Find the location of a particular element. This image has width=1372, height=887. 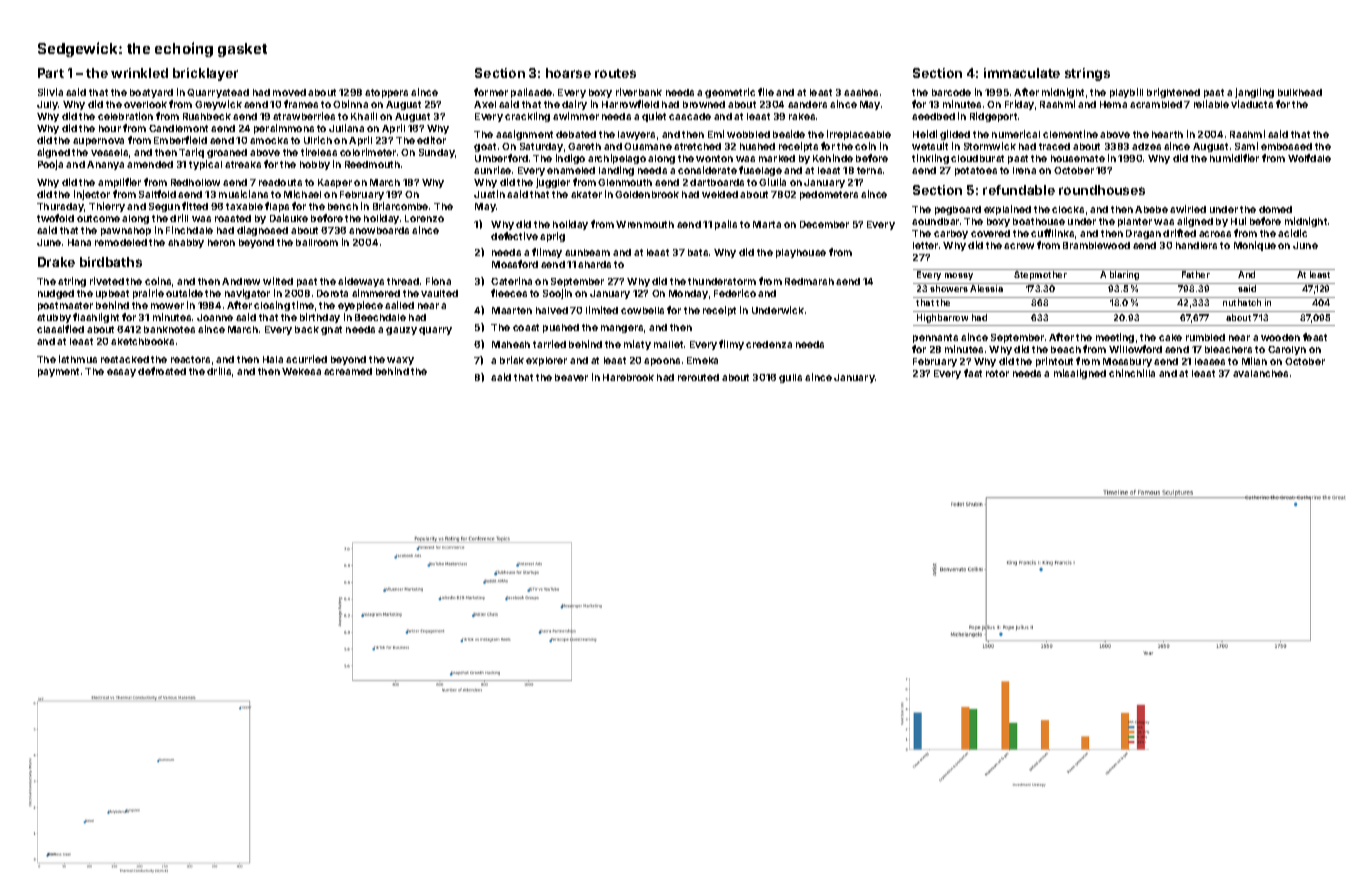

Soojin is located at coordinates (557, 294).
